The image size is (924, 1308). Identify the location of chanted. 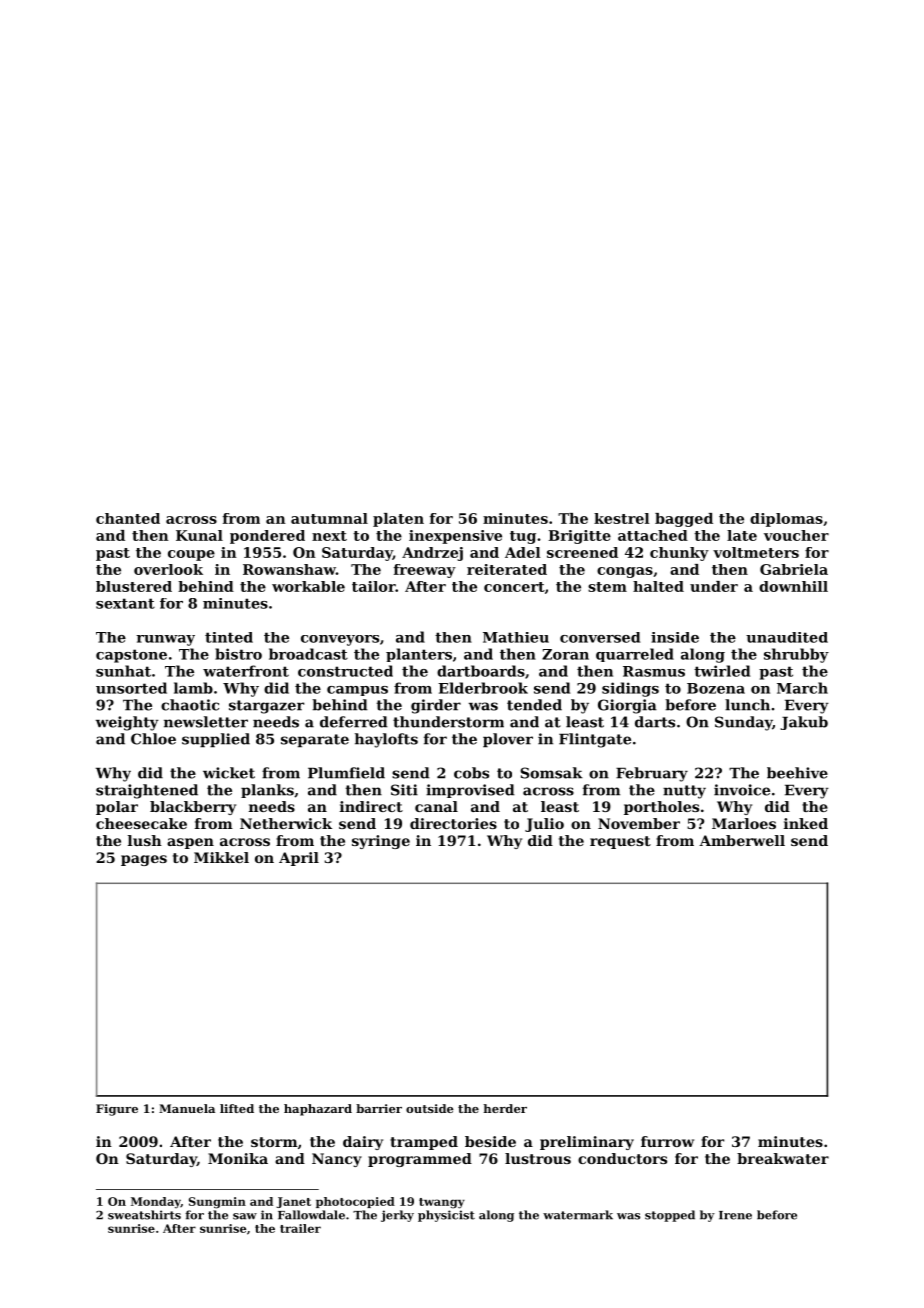
(128, 518).
